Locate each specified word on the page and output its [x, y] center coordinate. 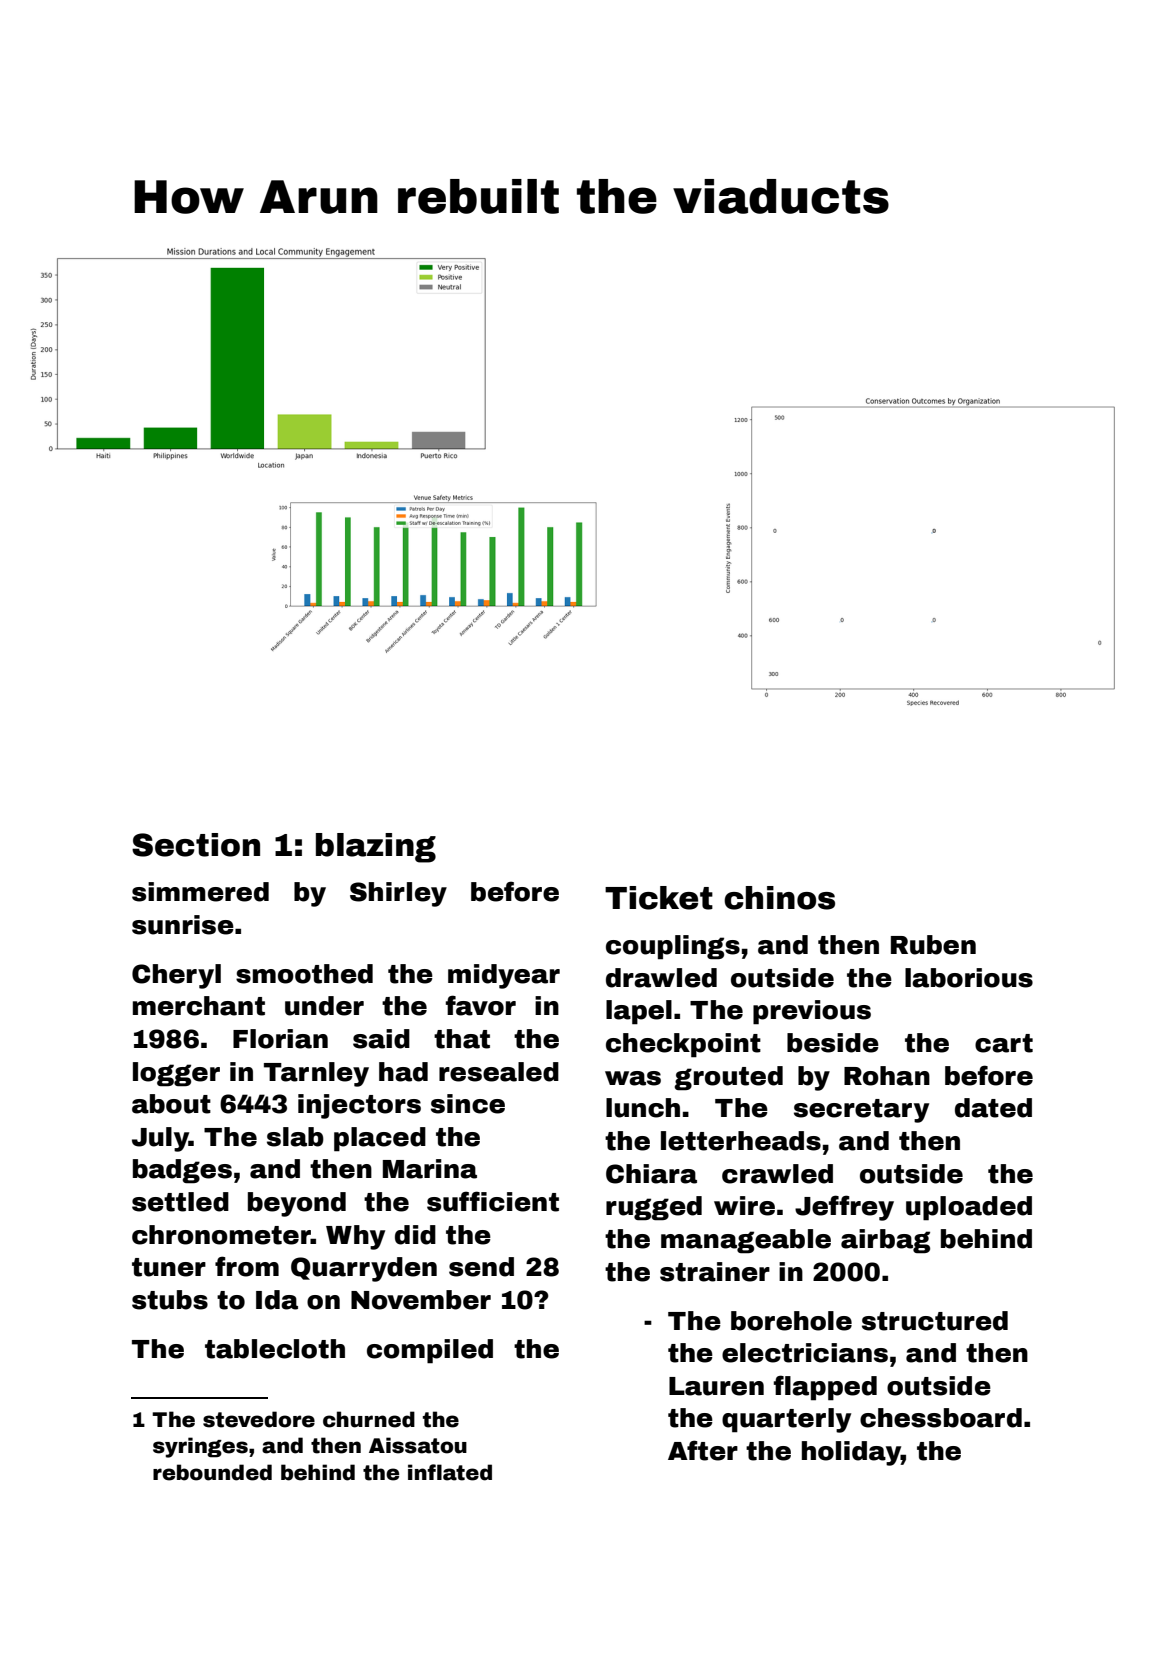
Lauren [716, 1386]
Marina [430, 1169]
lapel [639, 1012]
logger [176, 1074]
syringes [200, 1447]
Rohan [887, 1076]
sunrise [183, 925]
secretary [861, 1111]
